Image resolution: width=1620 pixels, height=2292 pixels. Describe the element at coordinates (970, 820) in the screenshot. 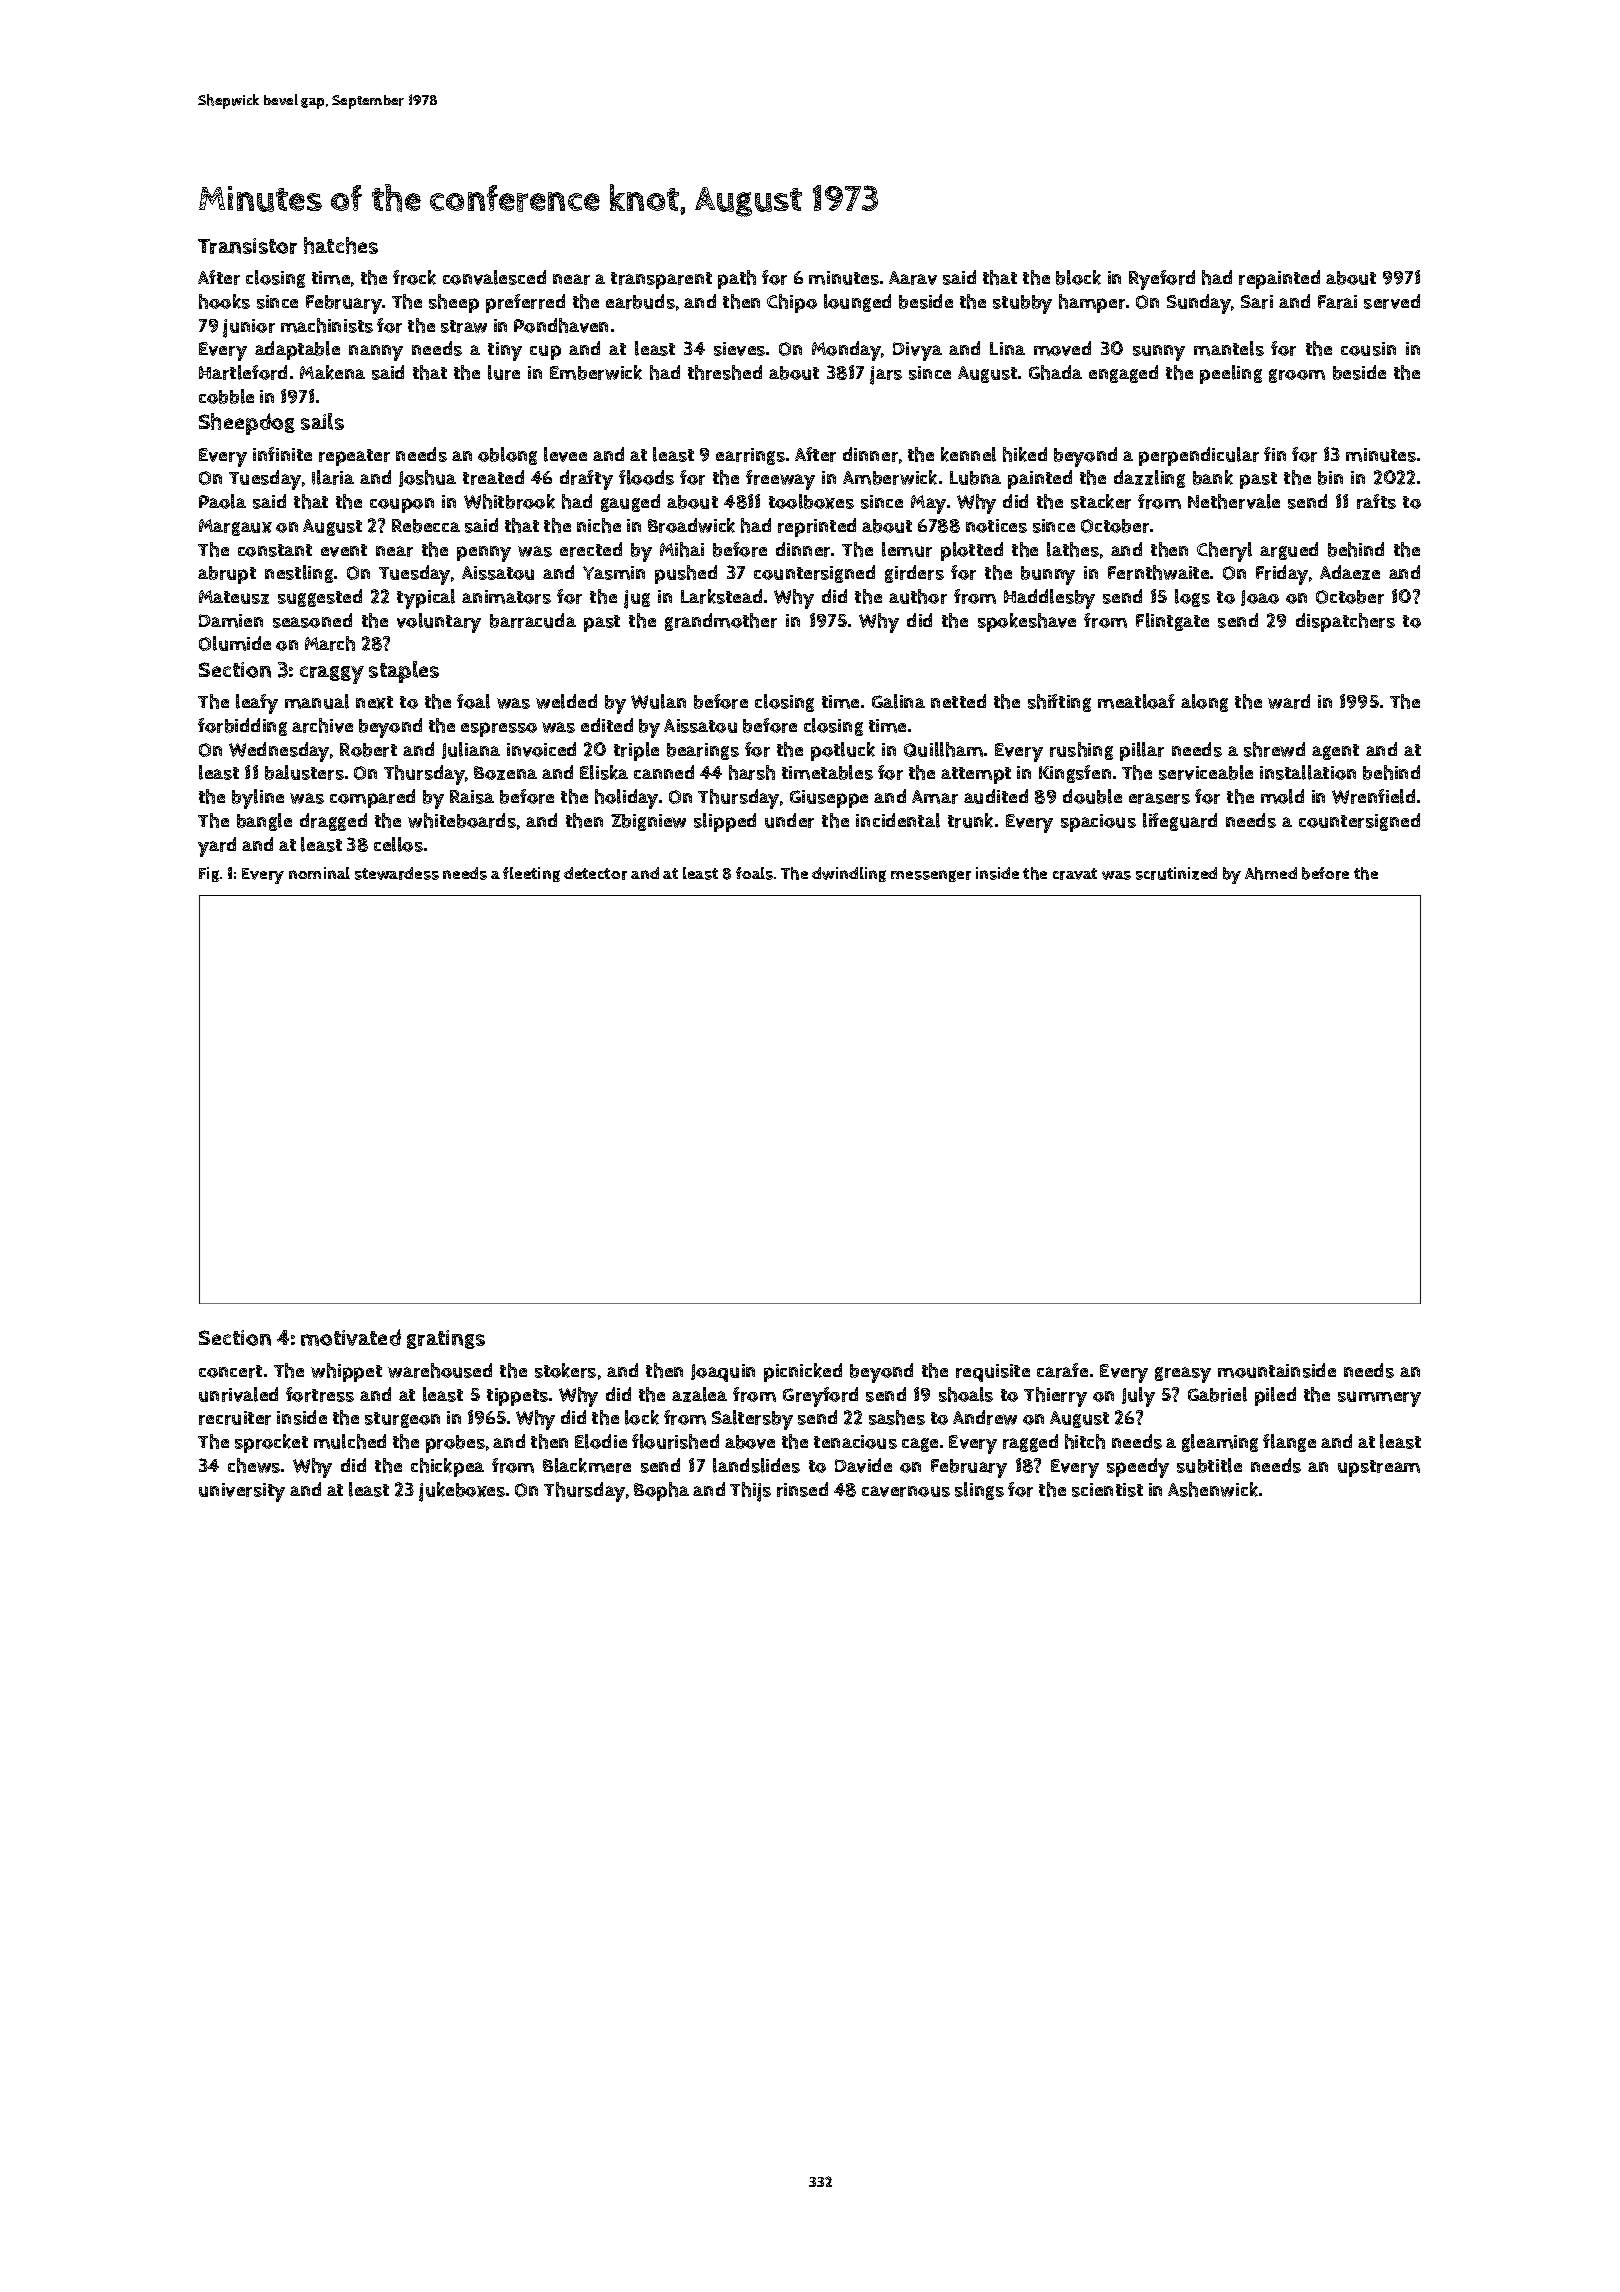

I see `trunk` at that location.
